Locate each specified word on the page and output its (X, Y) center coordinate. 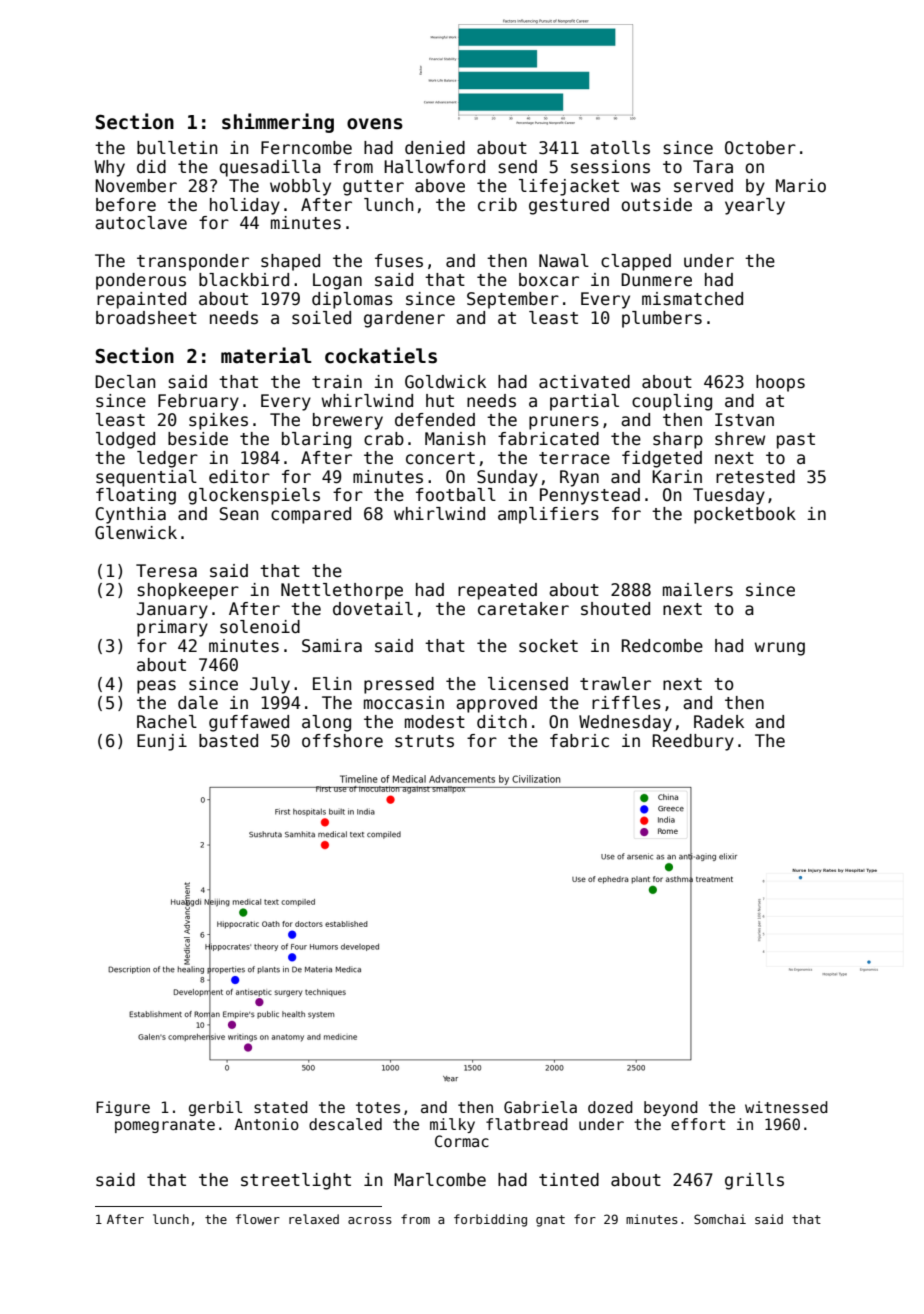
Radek (719, 722)
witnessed (786, 1107)
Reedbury (693, 742)
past (796, 441)
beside (198, 439)
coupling (672, 402)
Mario (801, 186)
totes (378, 1107)
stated (281, 1107)
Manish (455, 439)
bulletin (177, 148)
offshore (342, 741)
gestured (569, 206)
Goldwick (445, 382)
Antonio (266, 1124)
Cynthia (130, 515)
